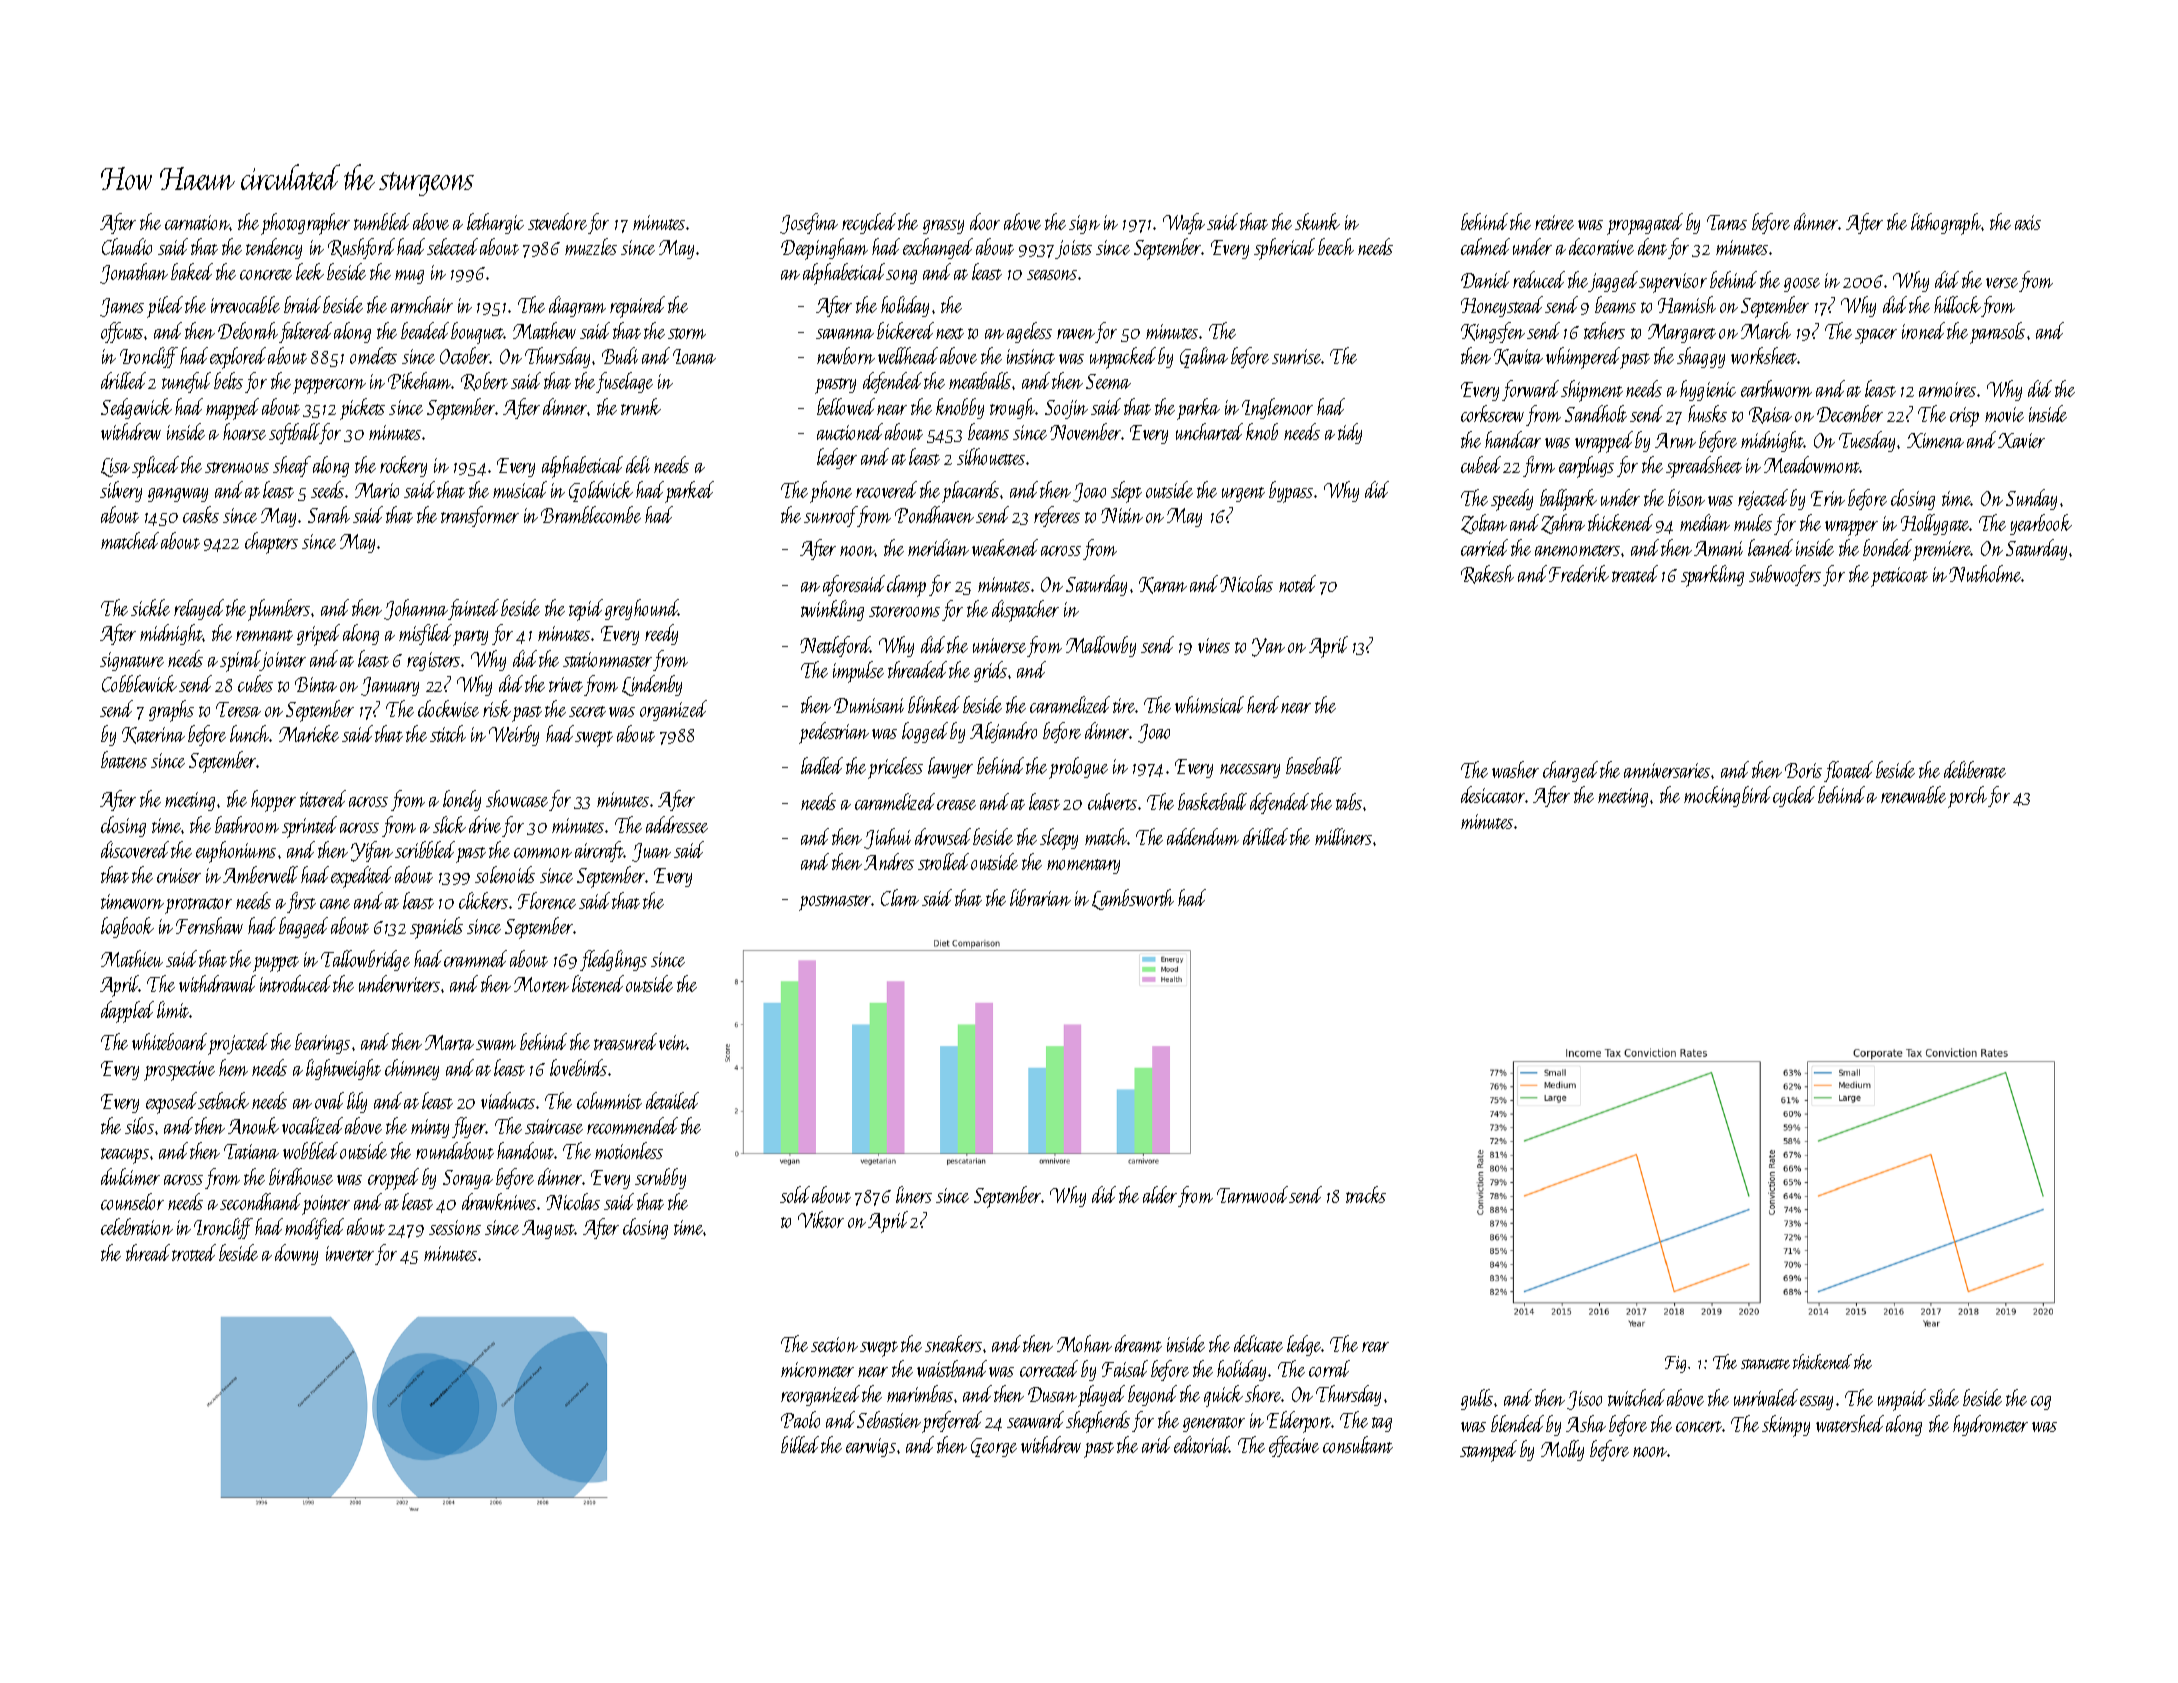 The image size is (2178, 1683). What do you see at coordinates (1985, 573) in the document?
I see `Nutholme` at bounding box center [1985, 573].
